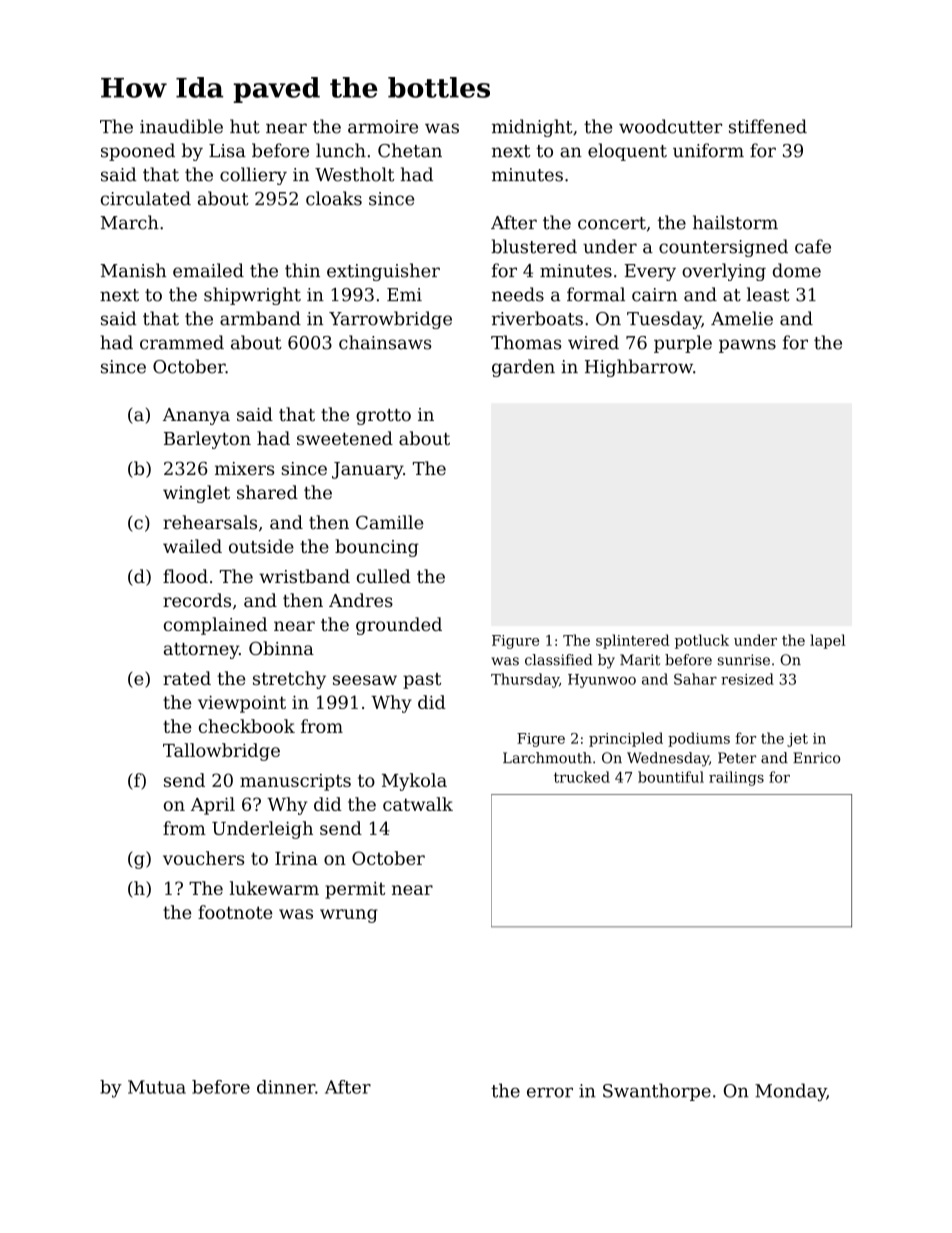  Describe the element at coordinates (747, 346) in the screenshot. I see `pawns` at that location.
